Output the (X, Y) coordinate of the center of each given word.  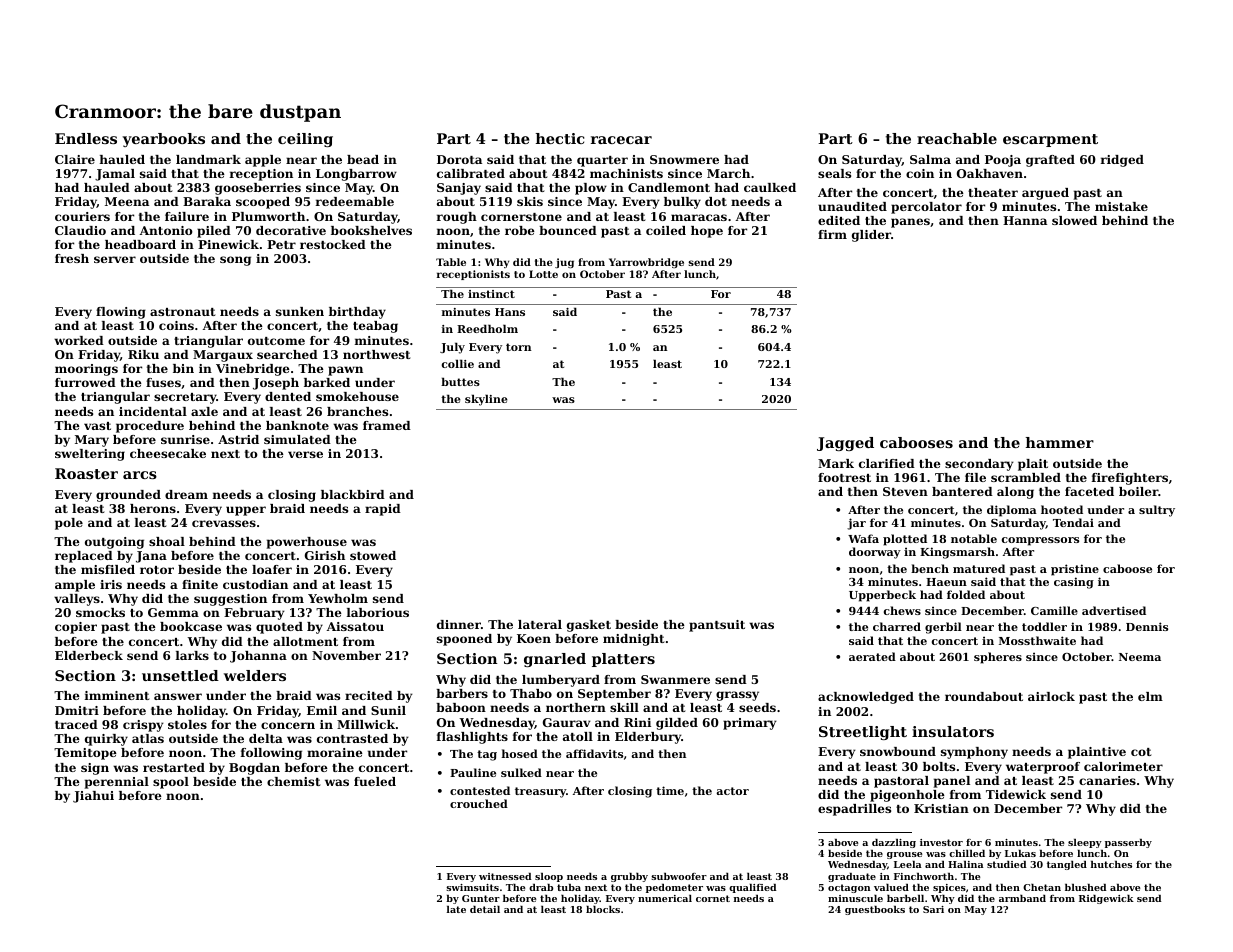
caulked (770, 187)
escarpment (1050, 140)
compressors (1040, 541)
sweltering (90, 455)
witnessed (505, 876)
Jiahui (93, 797)
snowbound (898, 751)
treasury (540, 792)
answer (178, 696)
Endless (86, 138)
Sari (933, 909)
